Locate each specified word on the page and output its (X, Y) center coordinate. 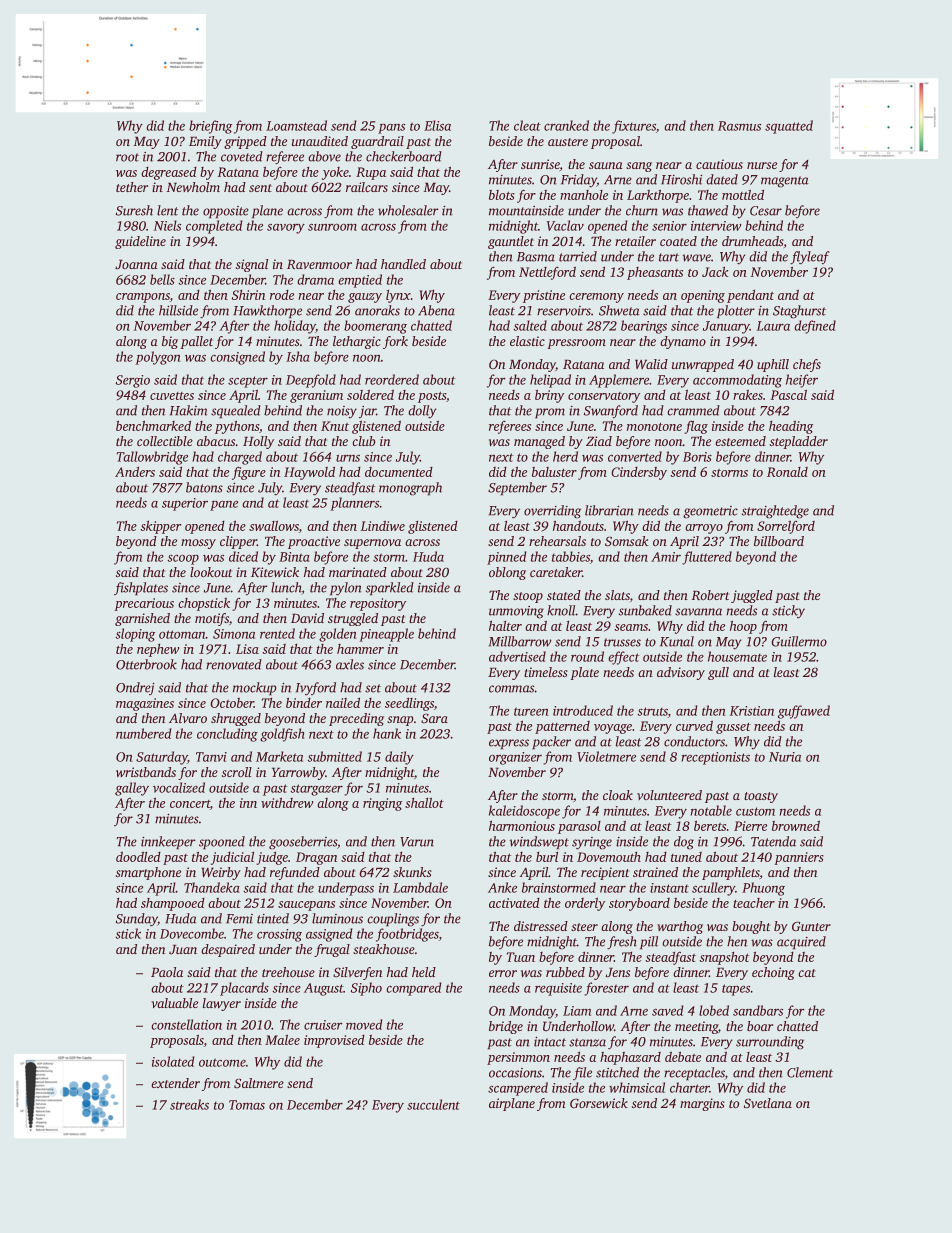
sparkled (390, 589)
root (127, 157)
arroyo (704, 529)
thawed (708, 210)
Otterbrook (146, 664)
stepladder (799, 442)
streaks (189, 1104)
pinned (507, 558)
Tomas (247, 1105)
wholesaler (408, 210)
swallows (274, 526)
